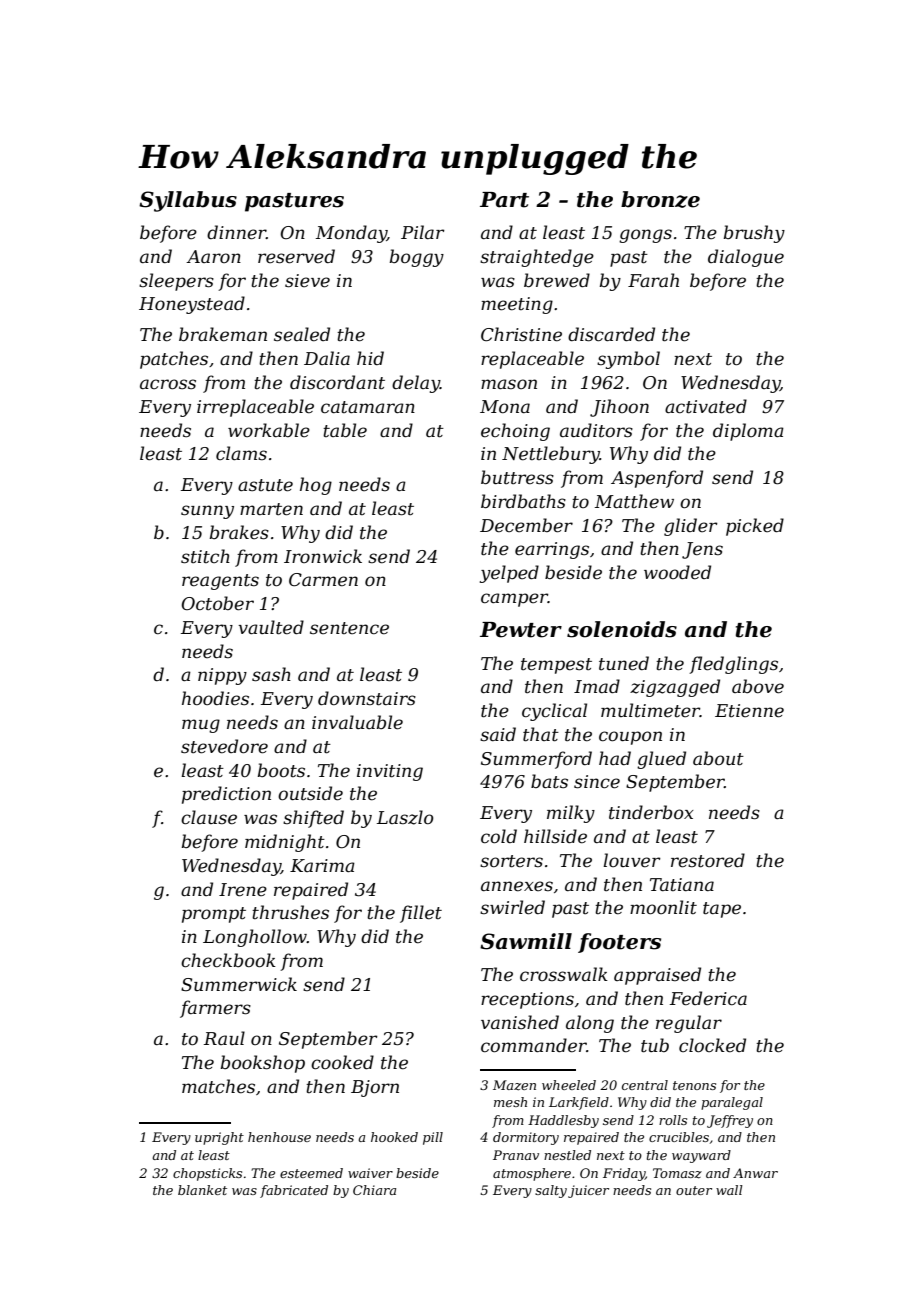 The width and height of the document is (924, 1311). What do you see at coordinates (551, 1191) in the document?
I see `salty` at bounding box center [551, 1191].
